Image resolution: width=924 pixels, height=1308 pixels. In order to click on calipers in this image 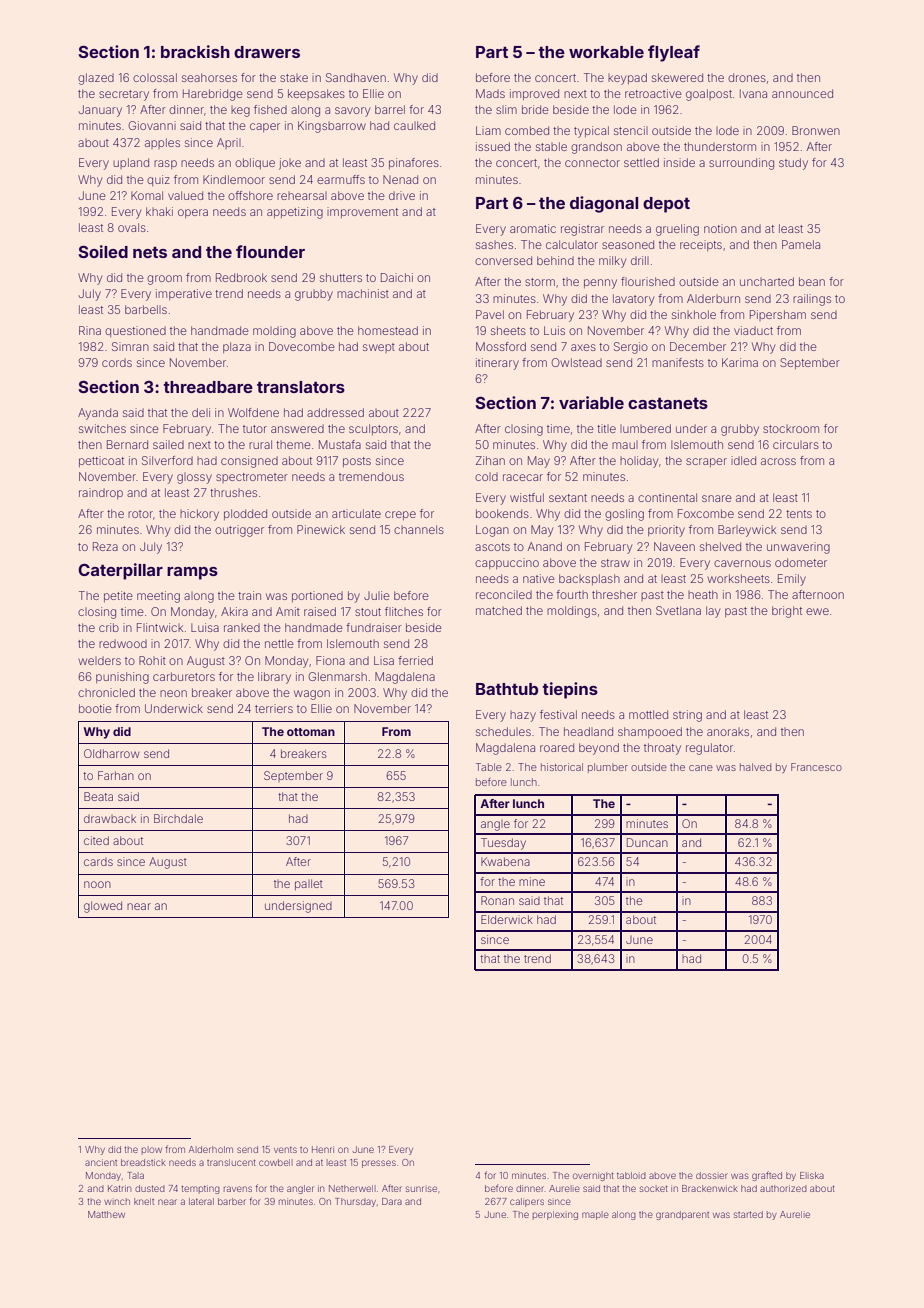, I will do `click(527, 1202)`.
